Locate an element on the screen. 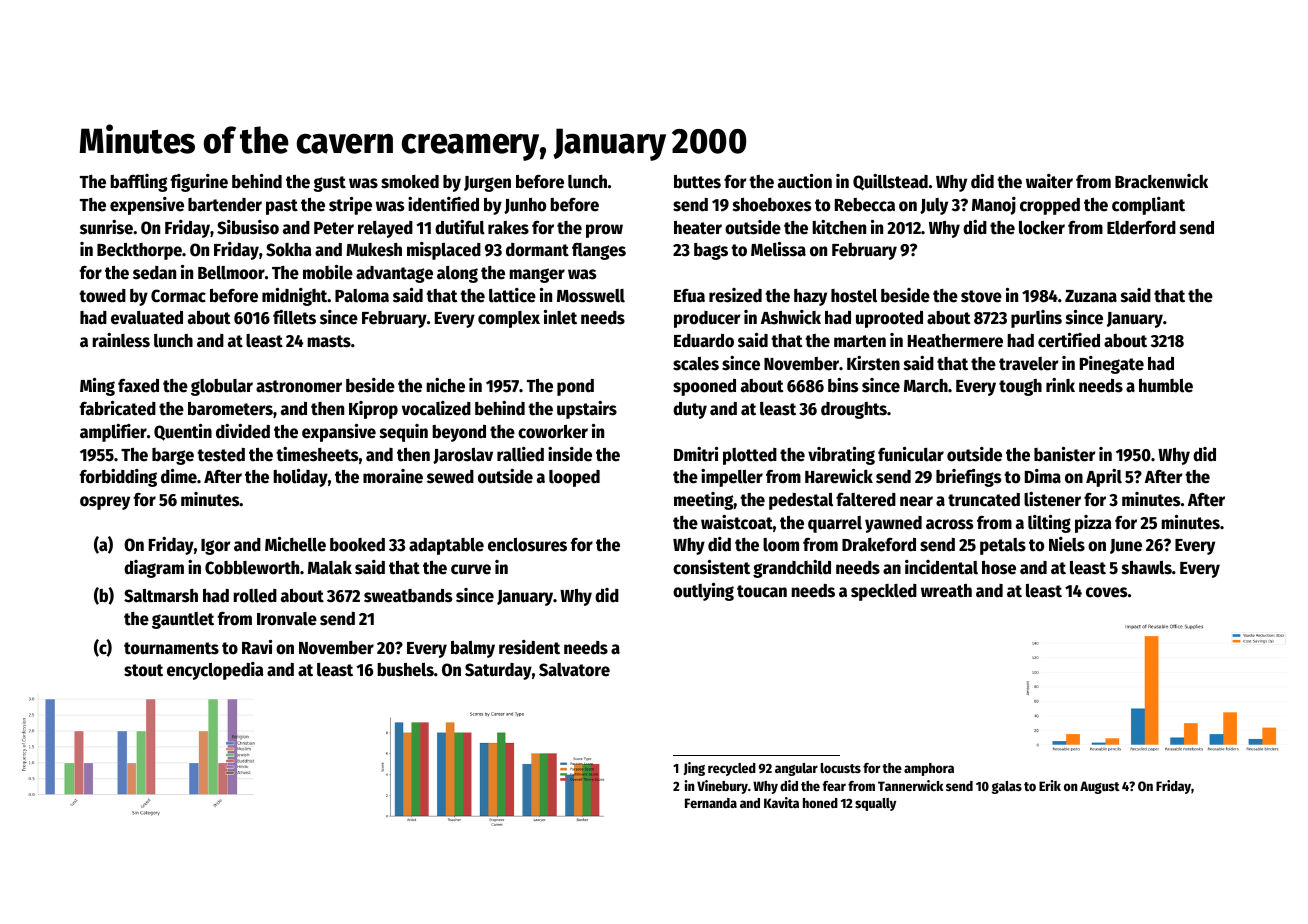 This screenshot has width=1308, height=924. globular is located at coordinates (222, 387).
